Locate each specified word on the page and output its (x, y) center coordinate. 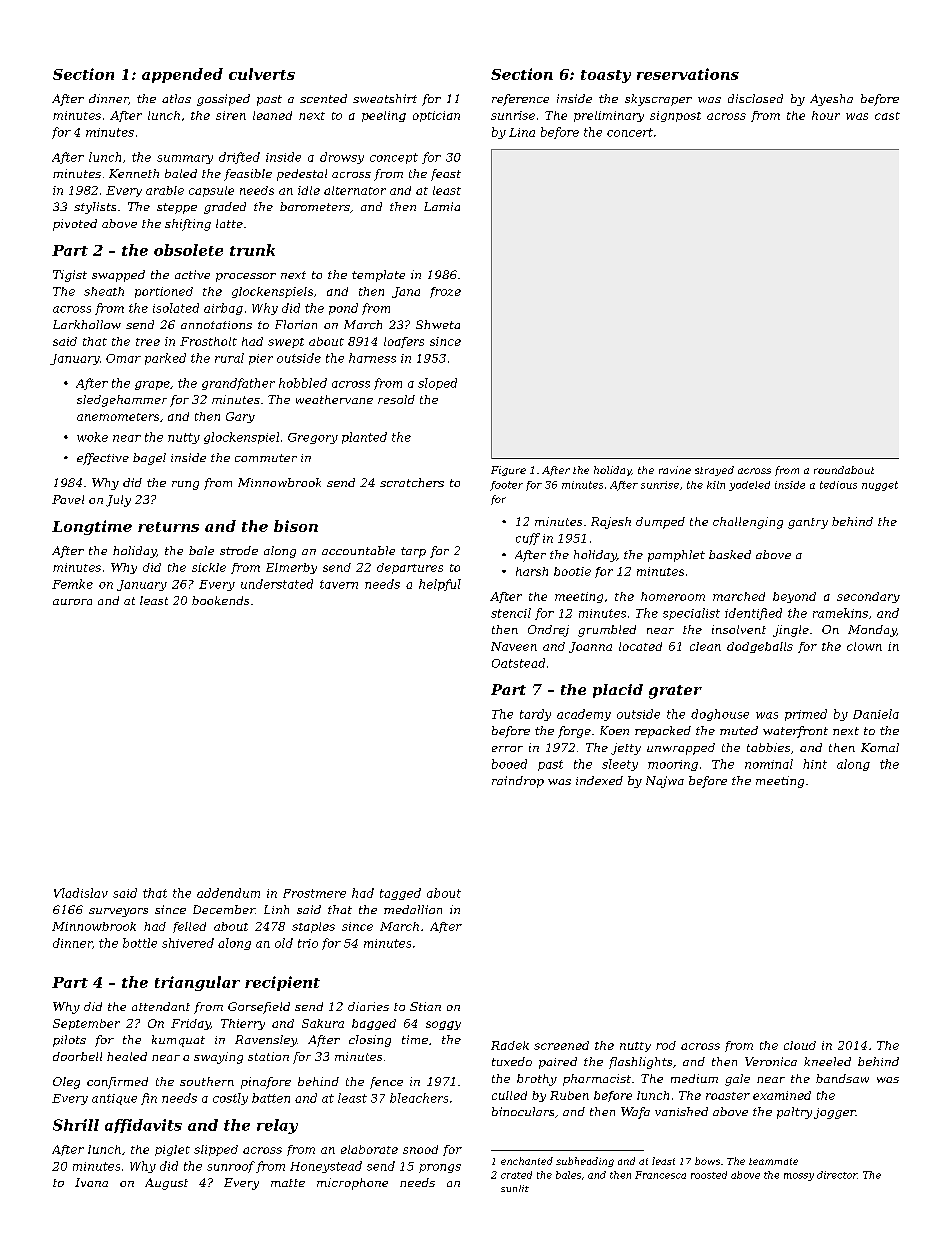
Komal (880, 747)
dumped (660, 523)
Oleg (66, 1083)
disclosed (755, 98)
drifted (239, 158)
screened (561, 1045)
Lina (522, 132)
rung (185, 485)
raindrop (518, 782)
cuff (528, 539)
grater (675, 692)
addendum (228, 893)
